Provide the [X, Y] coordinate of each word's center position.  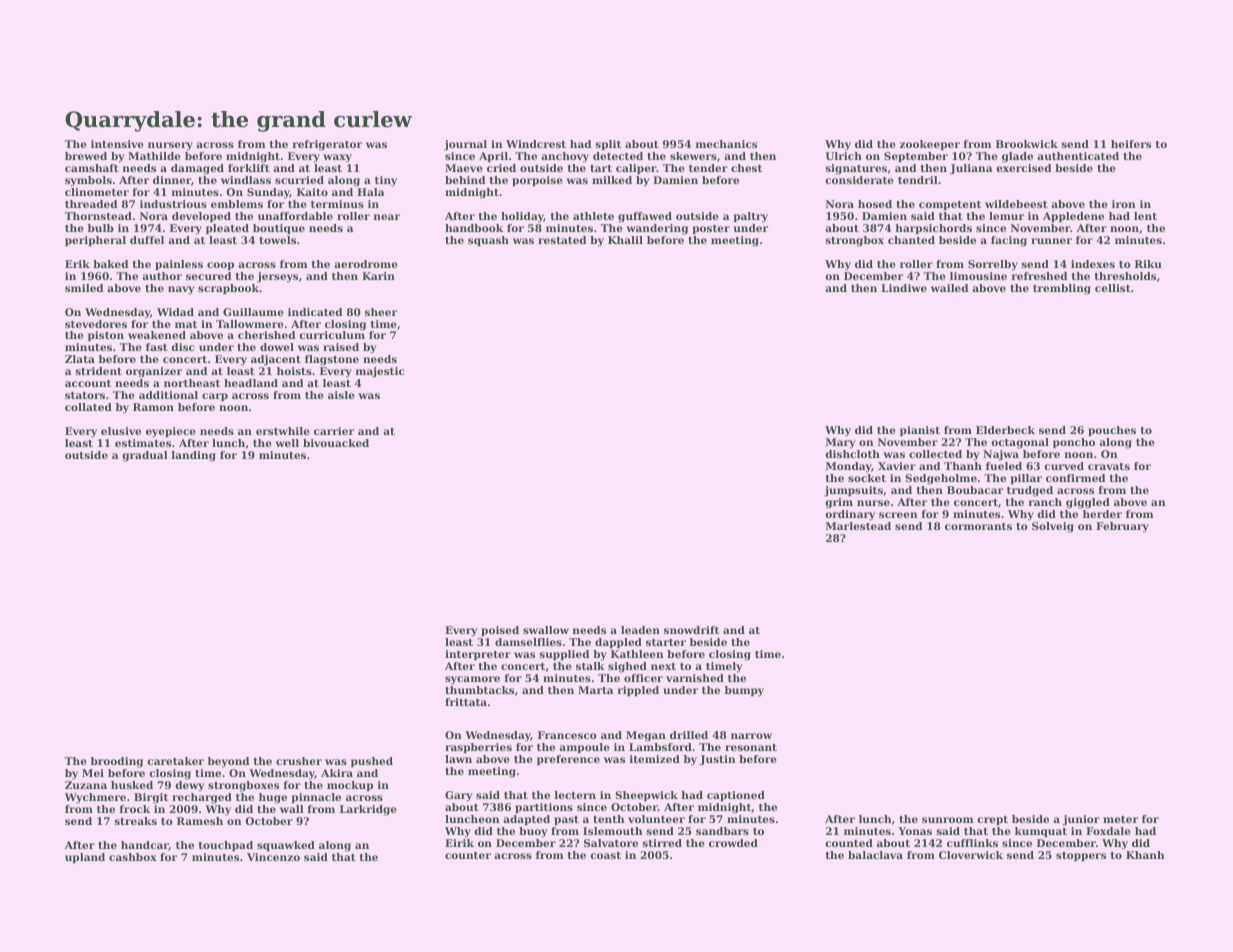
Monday [849, 467]
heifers [1131, 144]
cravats [1109, 466]
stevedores [96, 324]
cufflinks [972, 843]
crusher [299, 761]
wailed [949, 288]
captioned [736, 796]
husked [132, 785]
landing [194, 456]
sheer [381, 312]
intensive [117, 144]
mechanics [726, 144]
